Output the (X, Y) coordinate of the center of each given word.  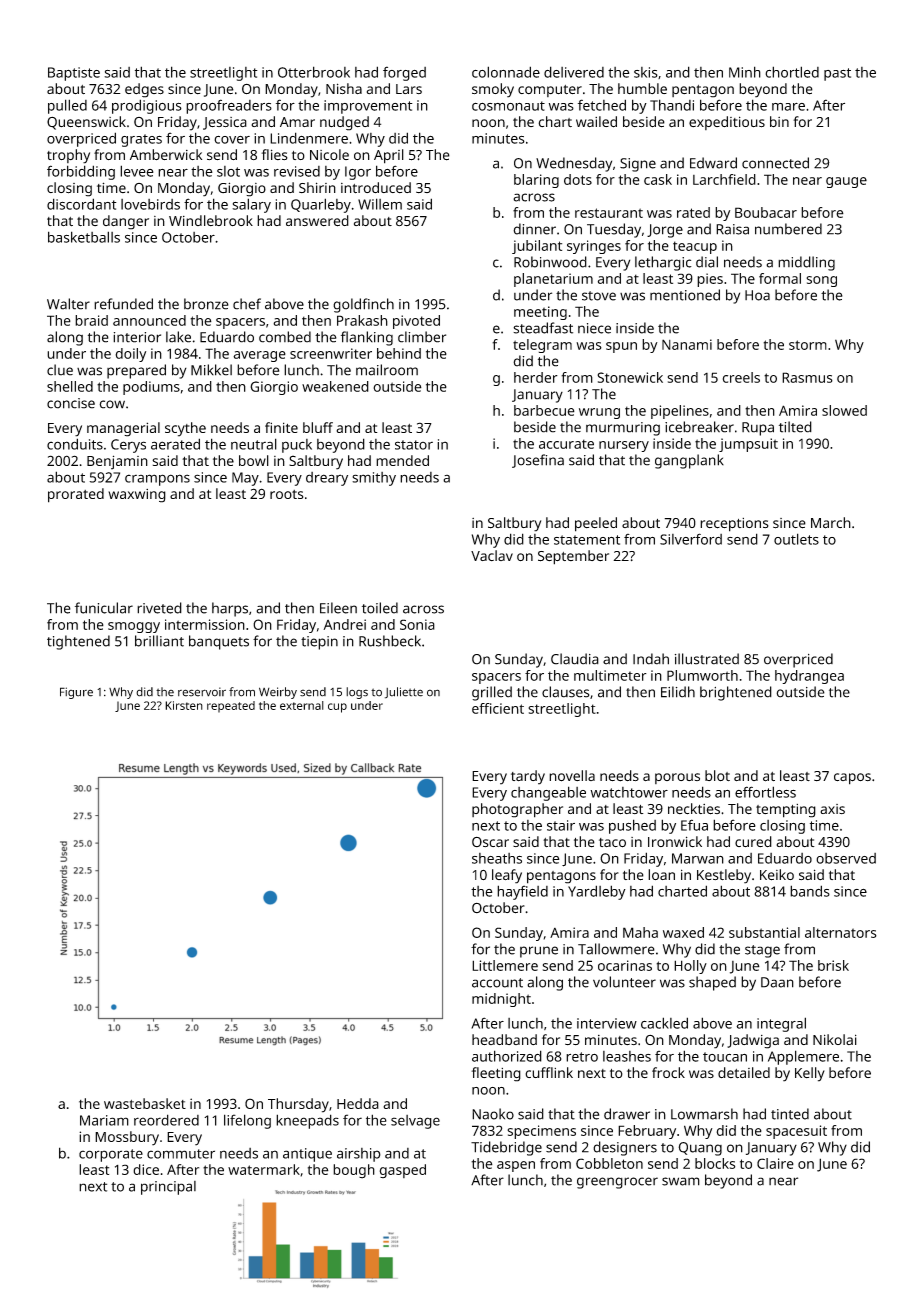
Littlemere (505, 965)
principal (168, 1188)
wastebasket (145, 1103)
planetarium (553, 280)
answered (317, 221)
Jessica (225, 123)
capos (852, 779)
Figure (76, 693)
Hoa (757, 295)
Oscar (490, 842)
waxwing (137, 496)
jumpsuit (748, 445)
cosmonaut (508, 106)
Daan (777, 982)
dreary (327, 479)
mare (788, 107)
